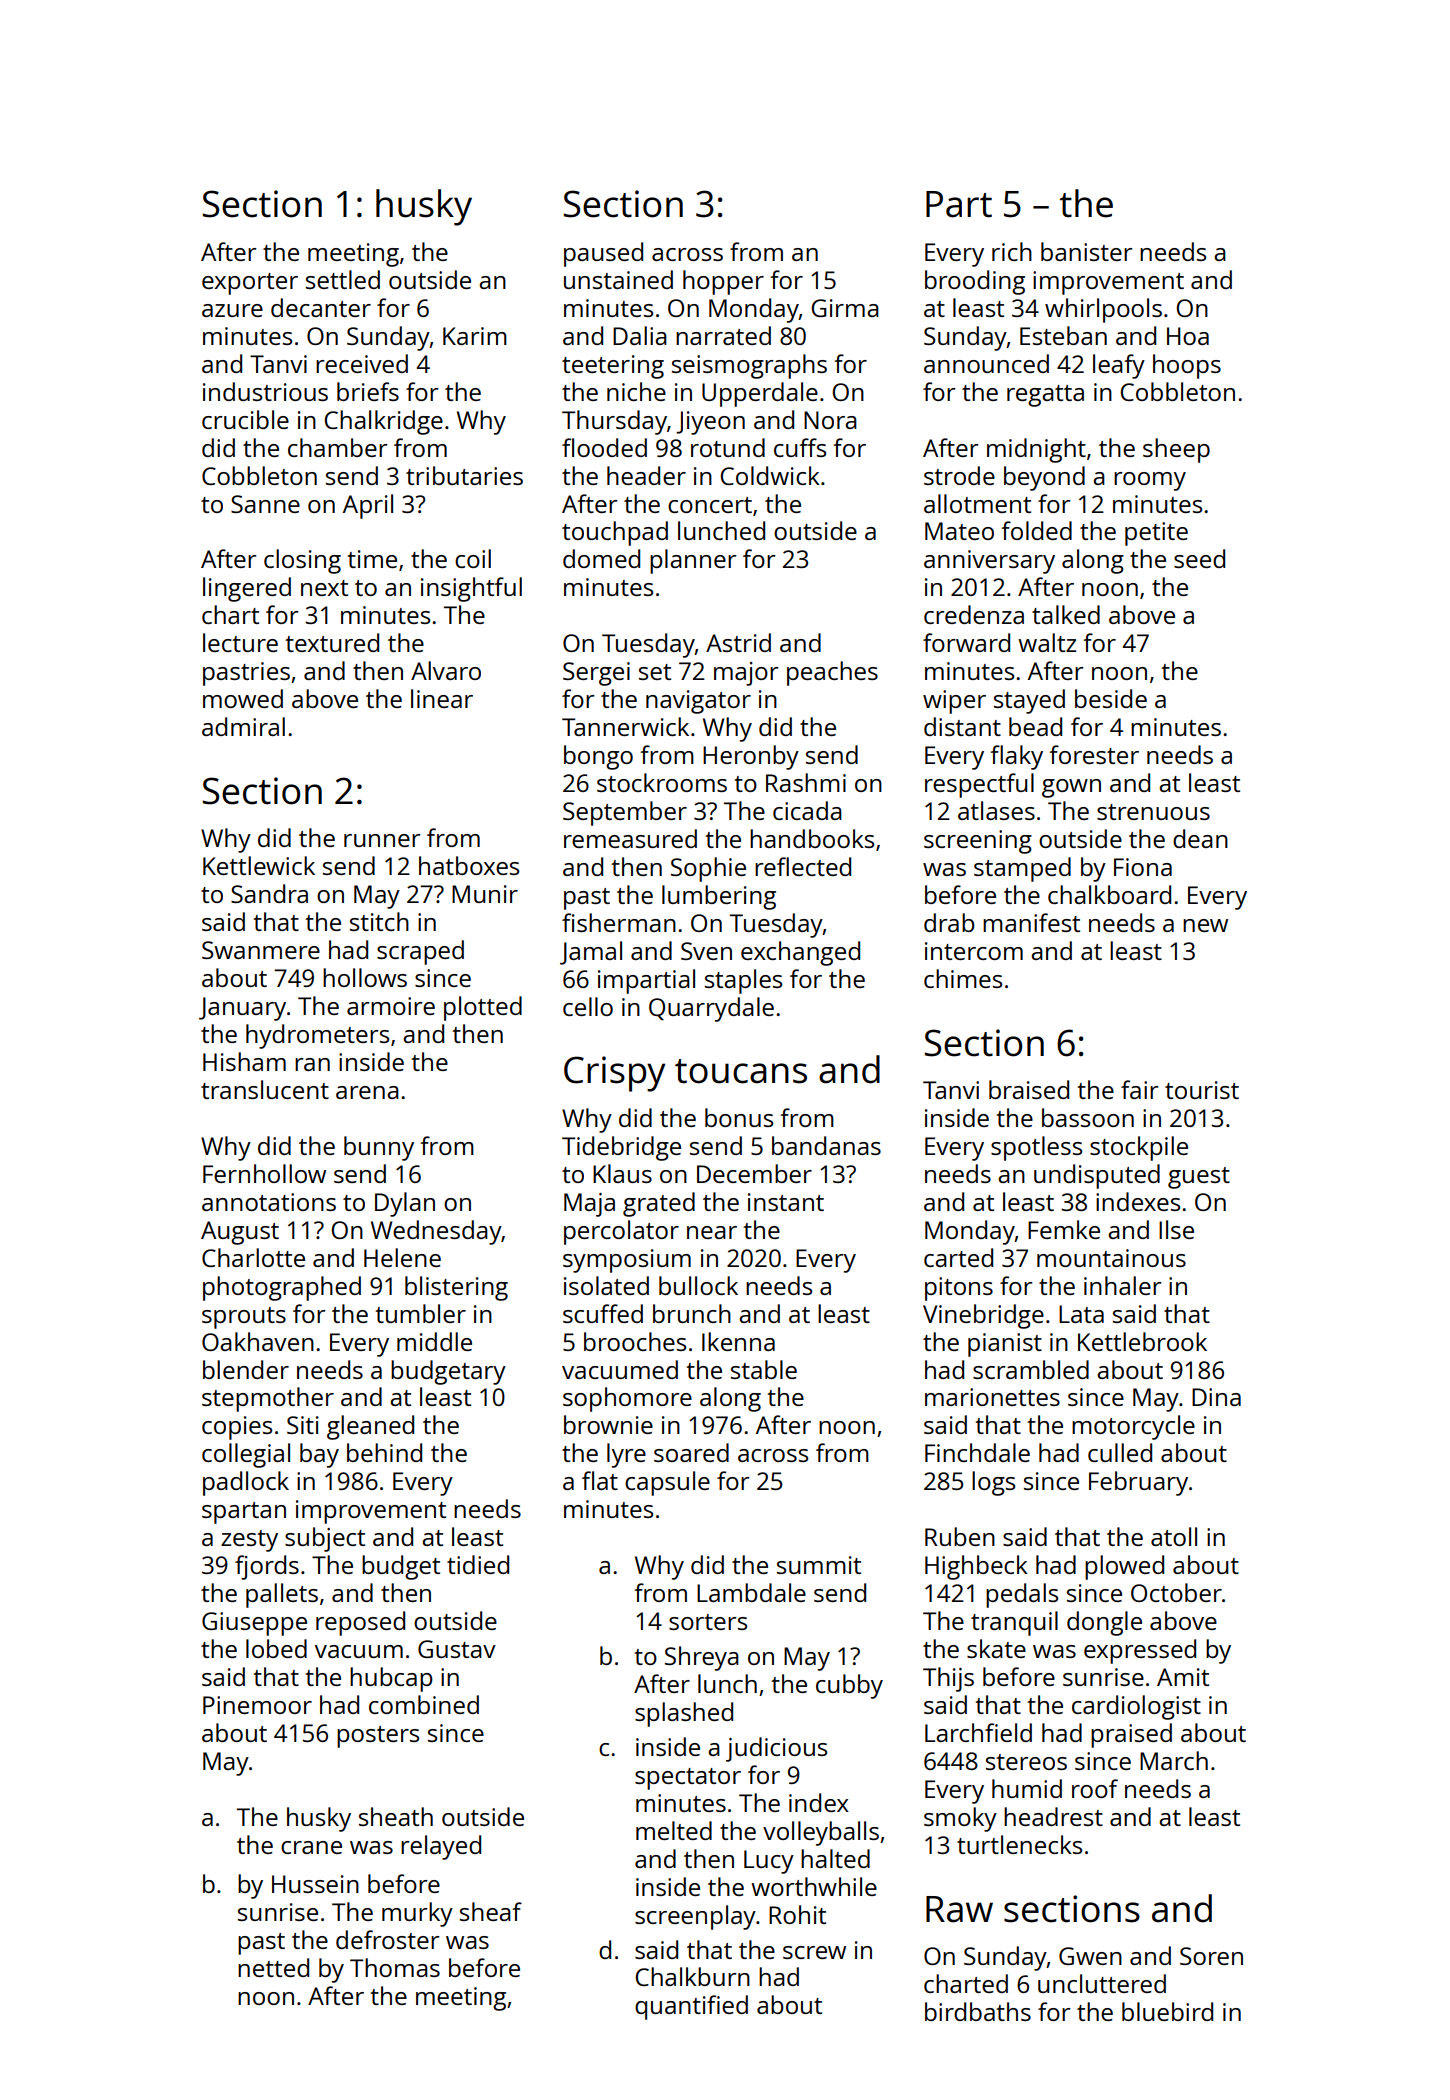 Image resolution: width=1450 pixels, height=2100 pixels. What do you see at coordinates (723, 282) in the screenshot?
I see `hopper` at bounding box center [723, 282].
